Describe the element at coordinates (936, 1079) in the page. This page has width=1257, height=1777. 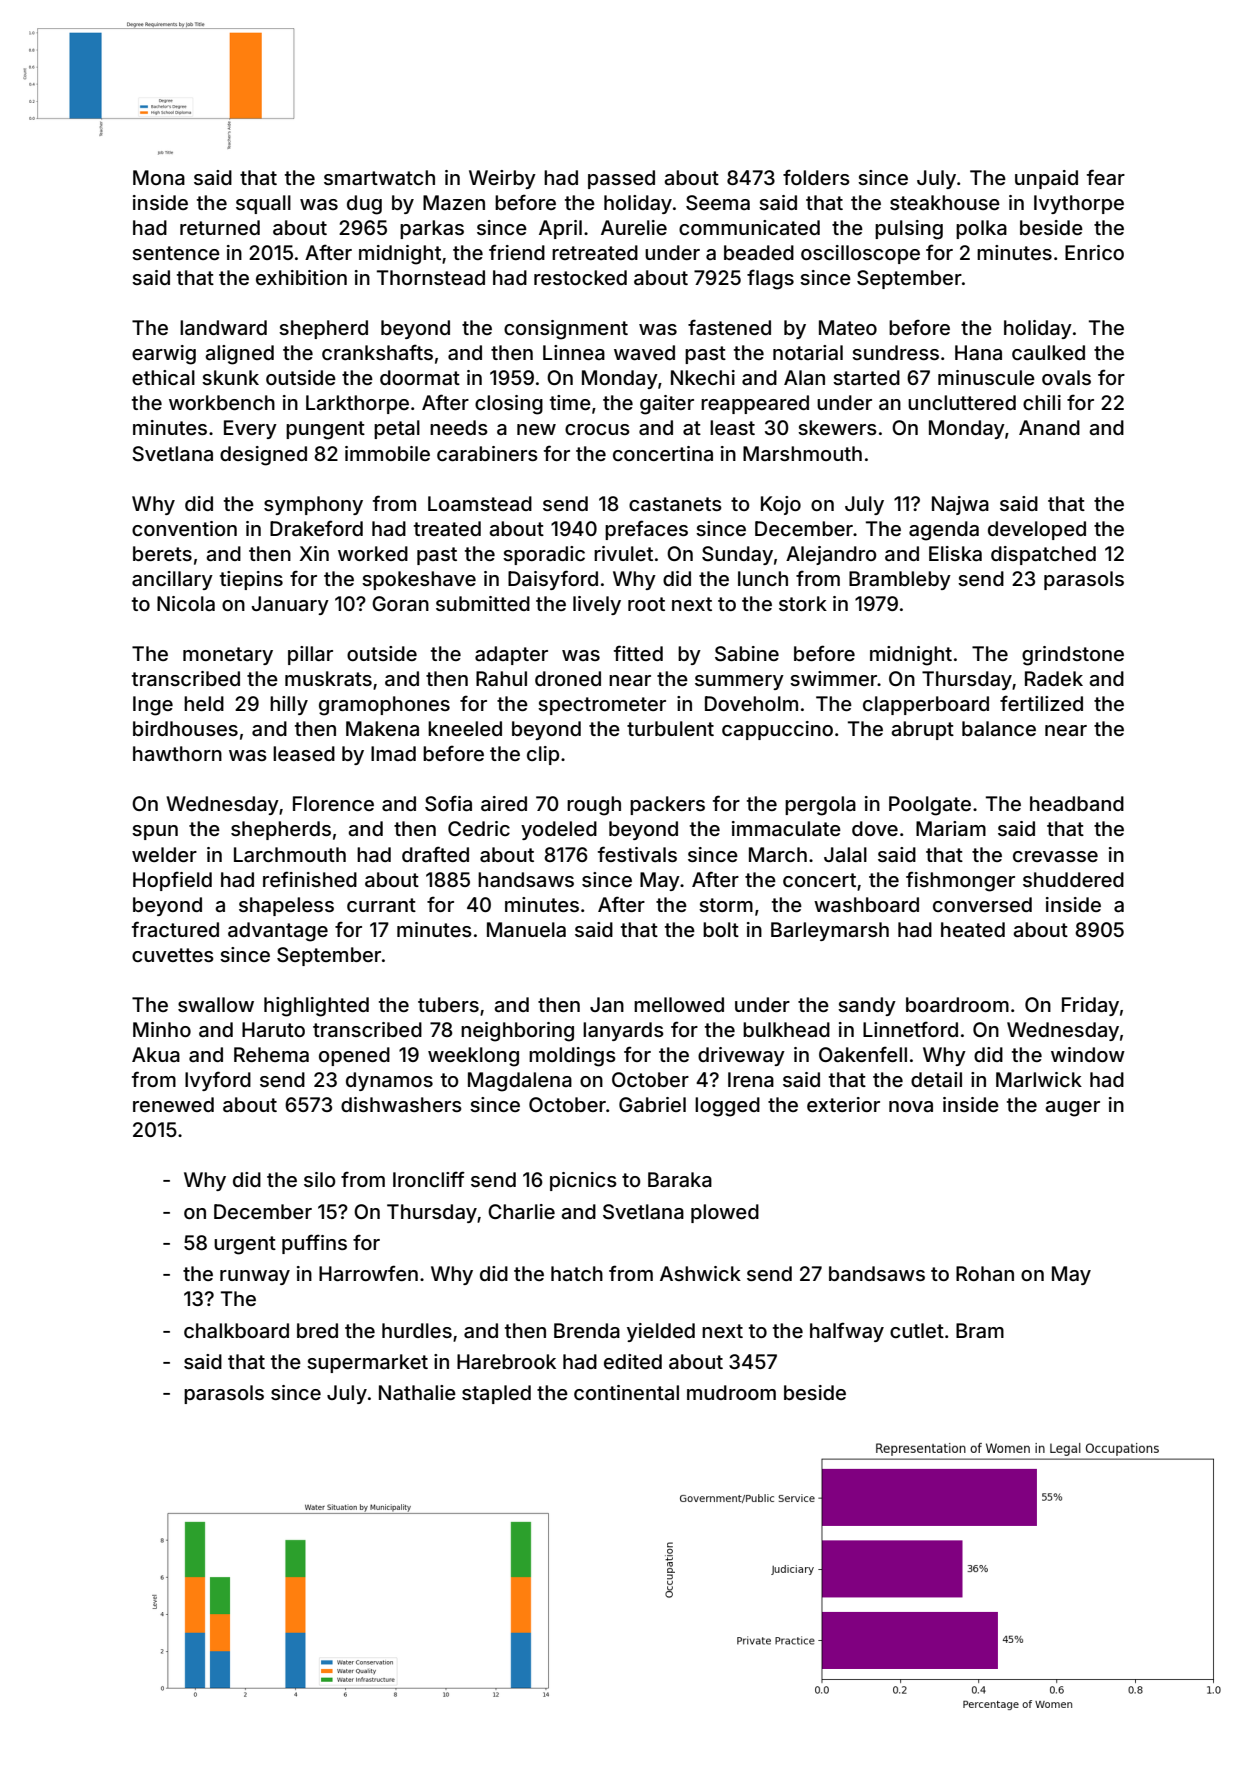
I see `detail` at that location.
